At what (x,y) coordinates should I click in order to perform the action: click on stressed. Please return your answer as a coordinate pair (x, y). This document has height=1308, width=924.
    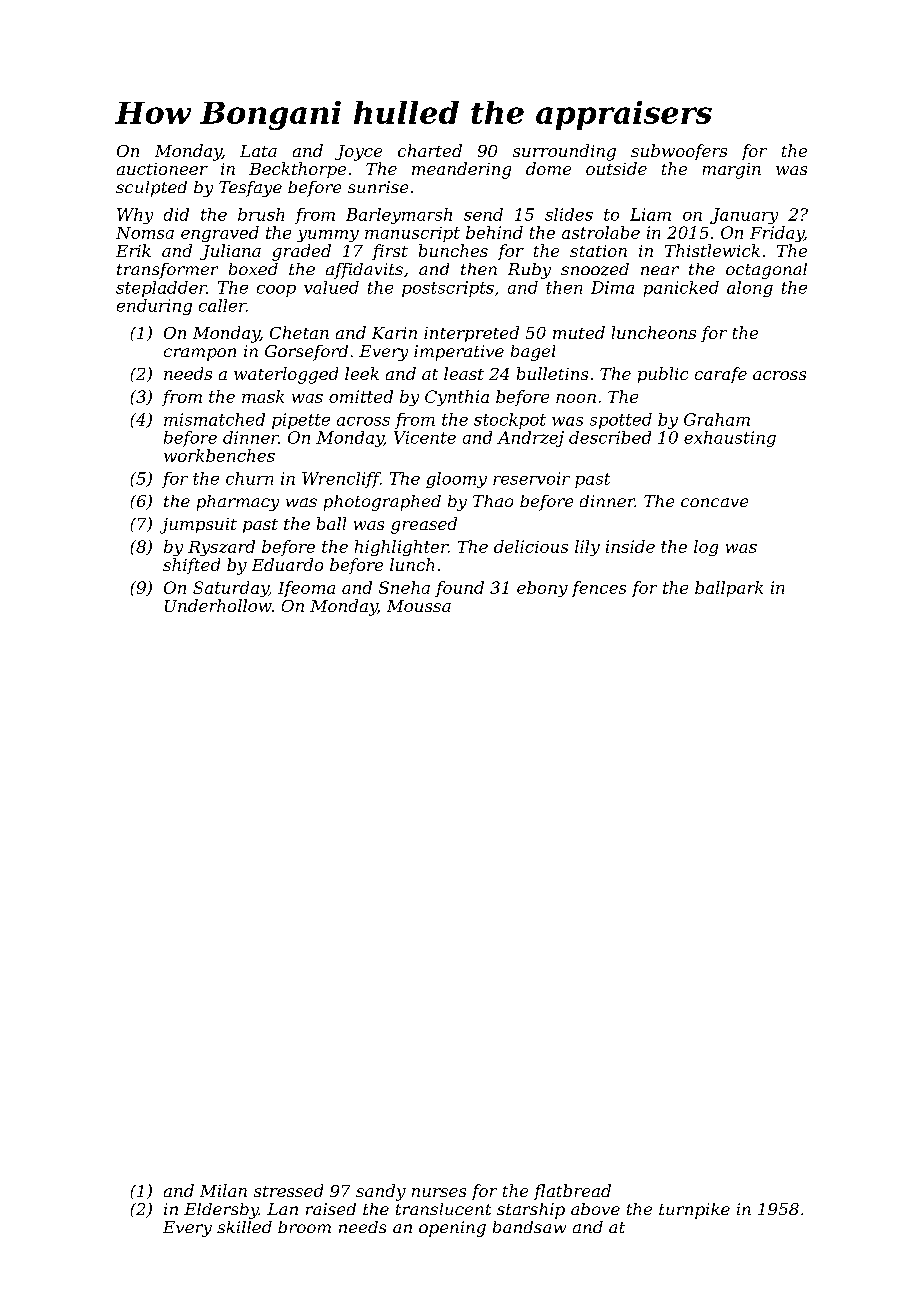
    Looking at the image, I should click on (288, 1190).
